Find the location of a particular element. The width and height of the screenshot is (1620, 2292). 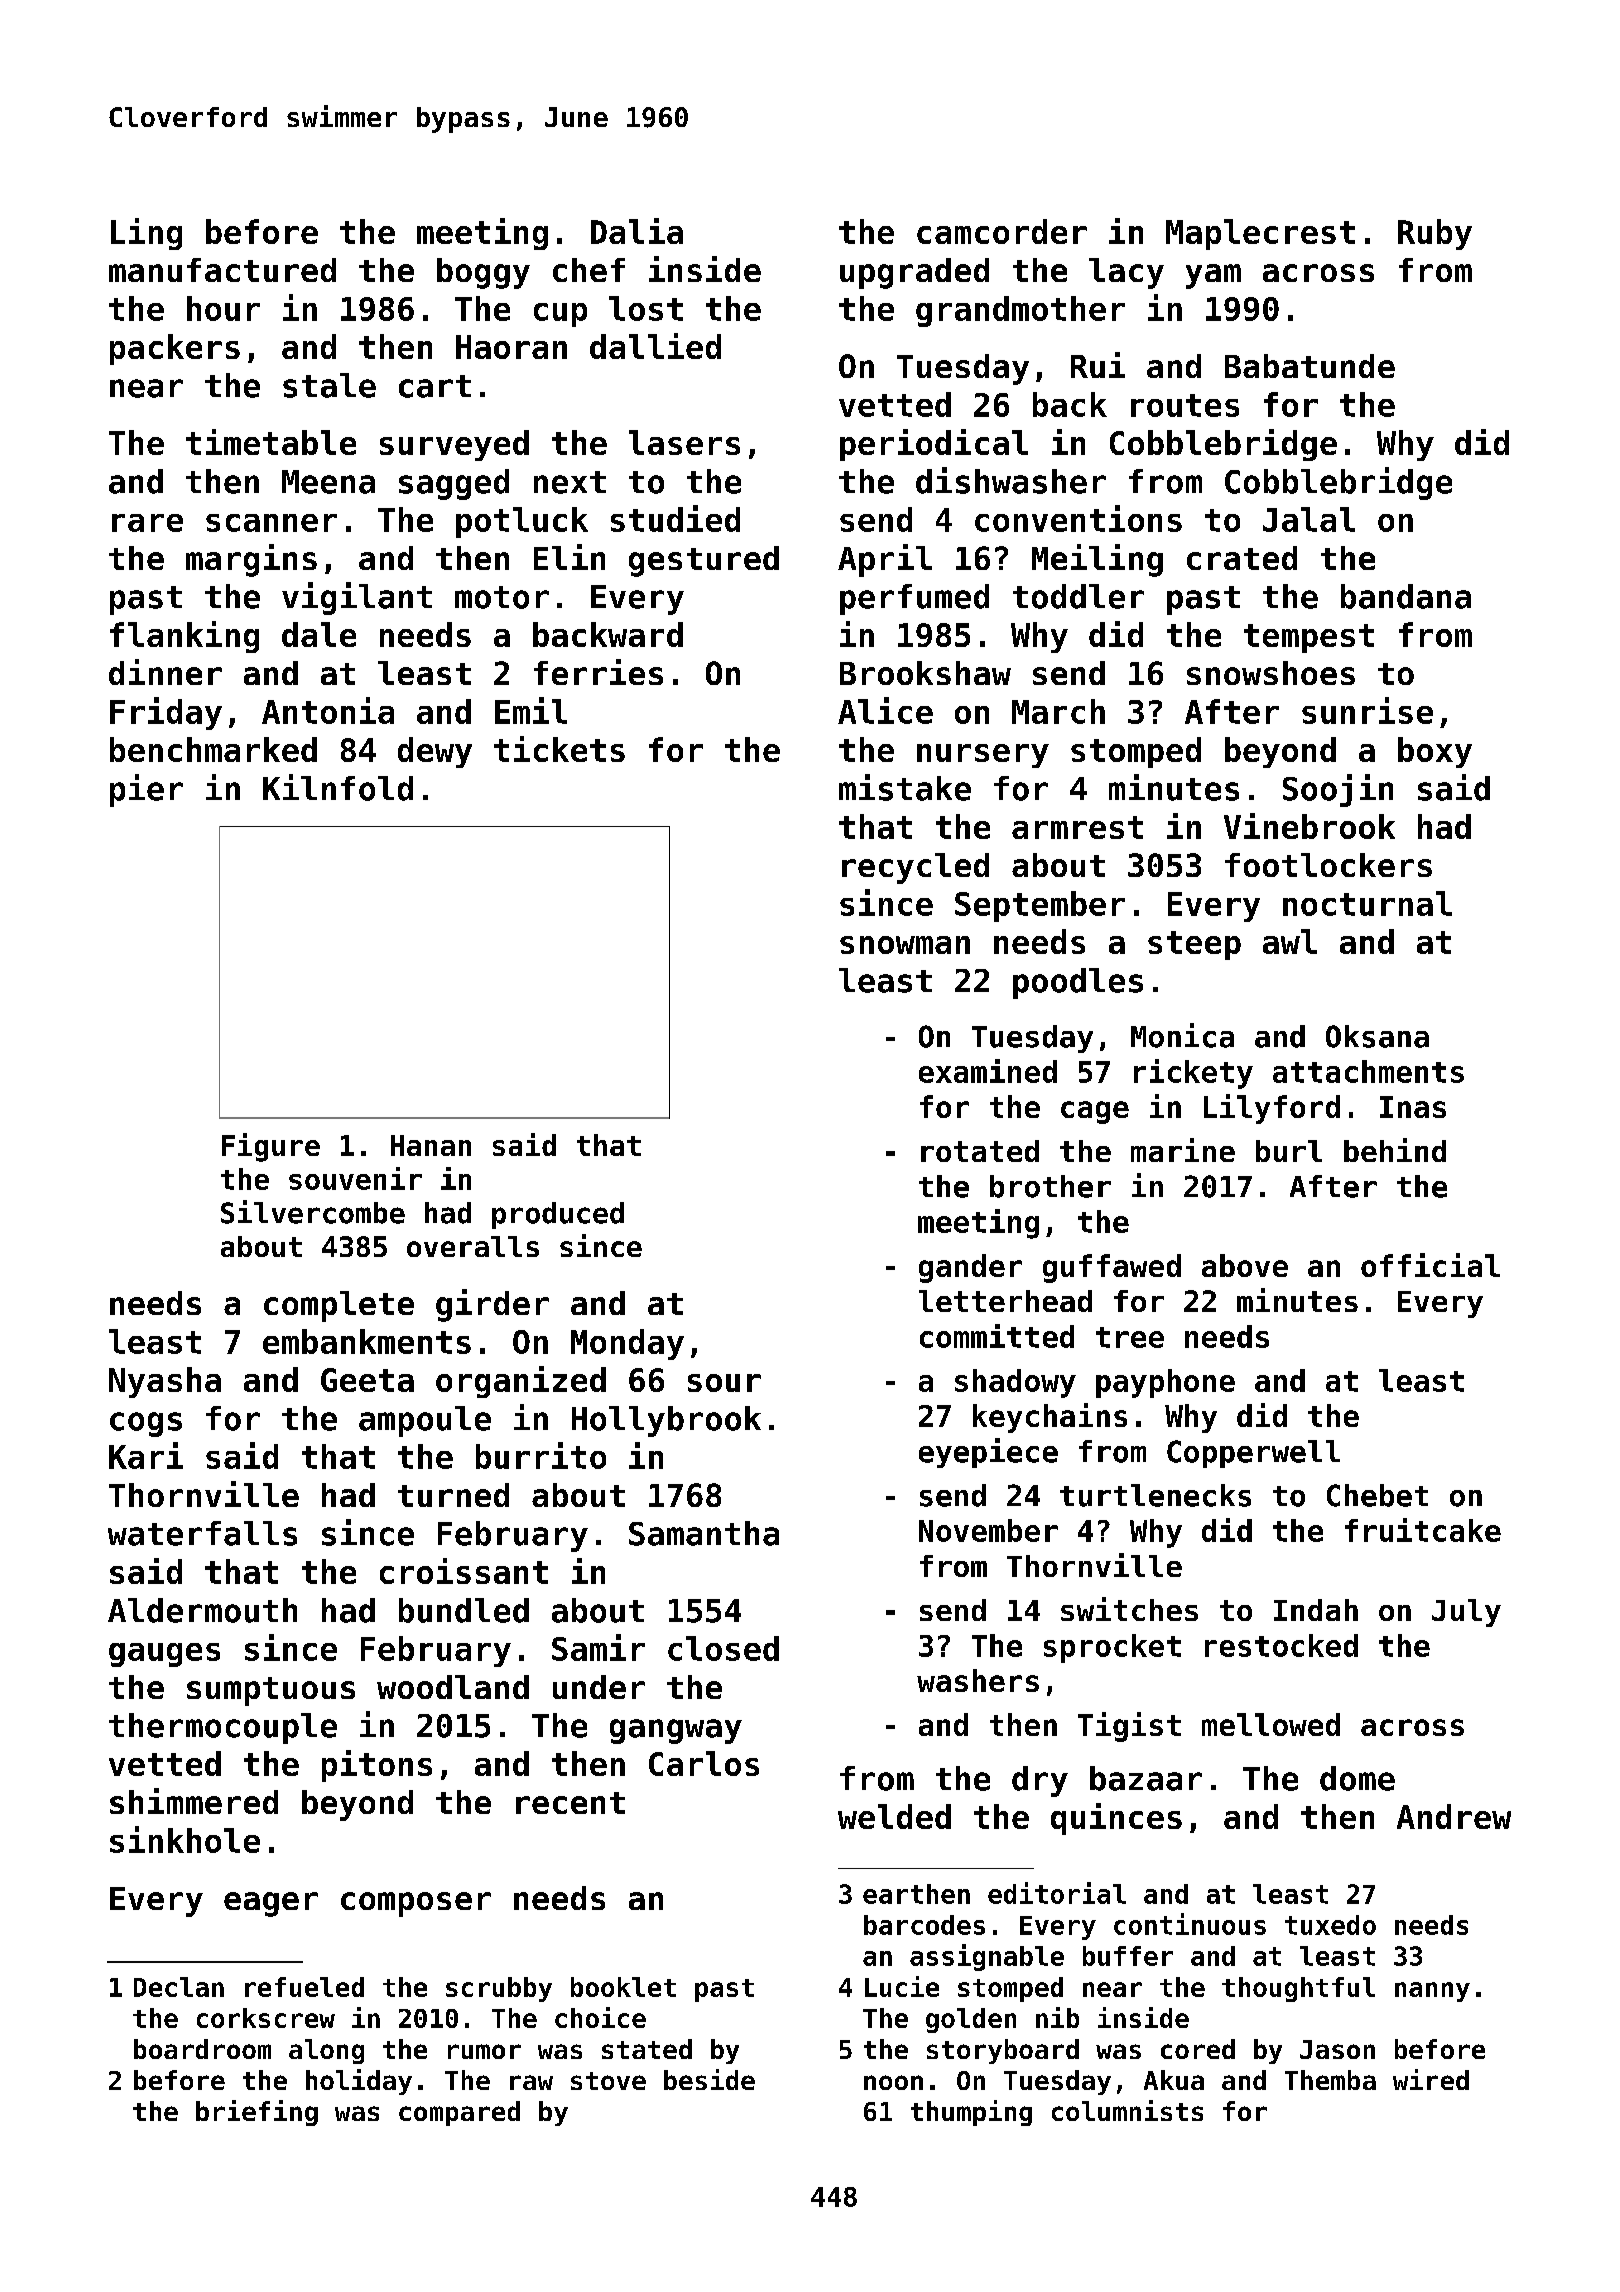

timetable is located at coordinates (271, 442).
